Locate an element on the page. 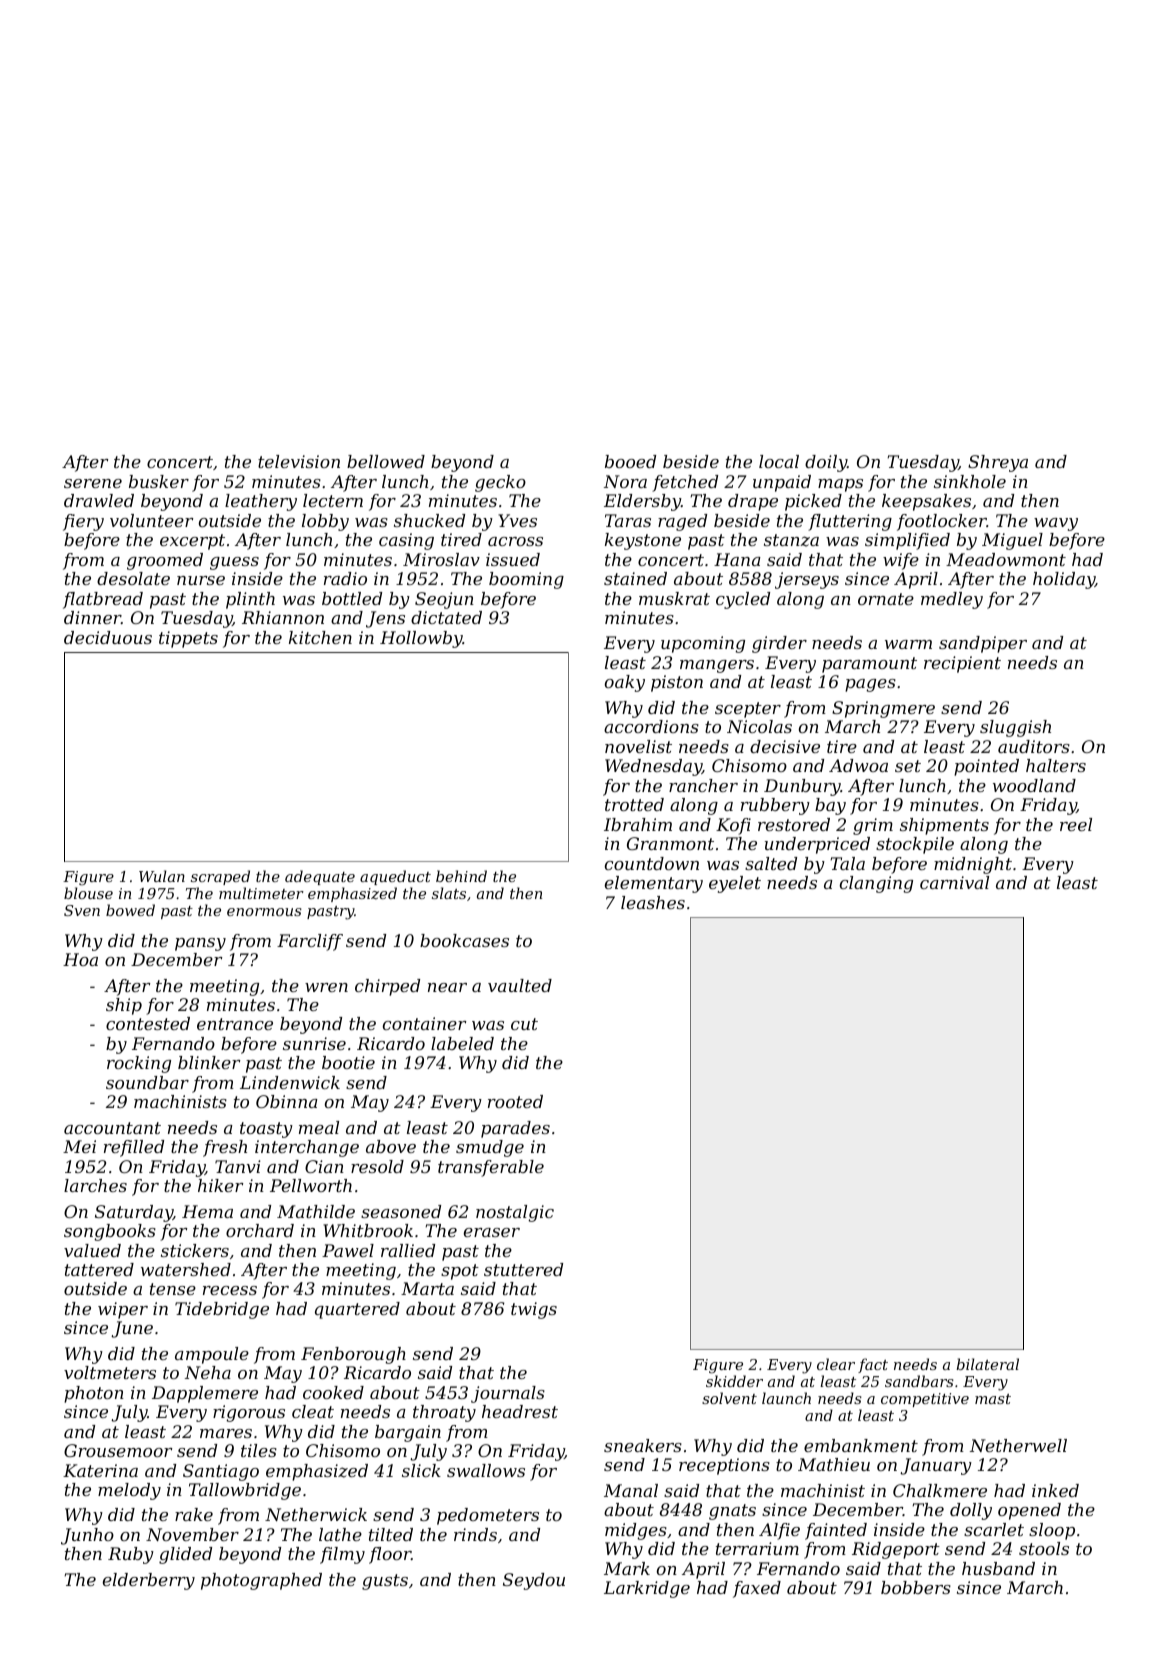 The height and width of the document is (1659, 1173). booed is located at coordinates (630, 461).
